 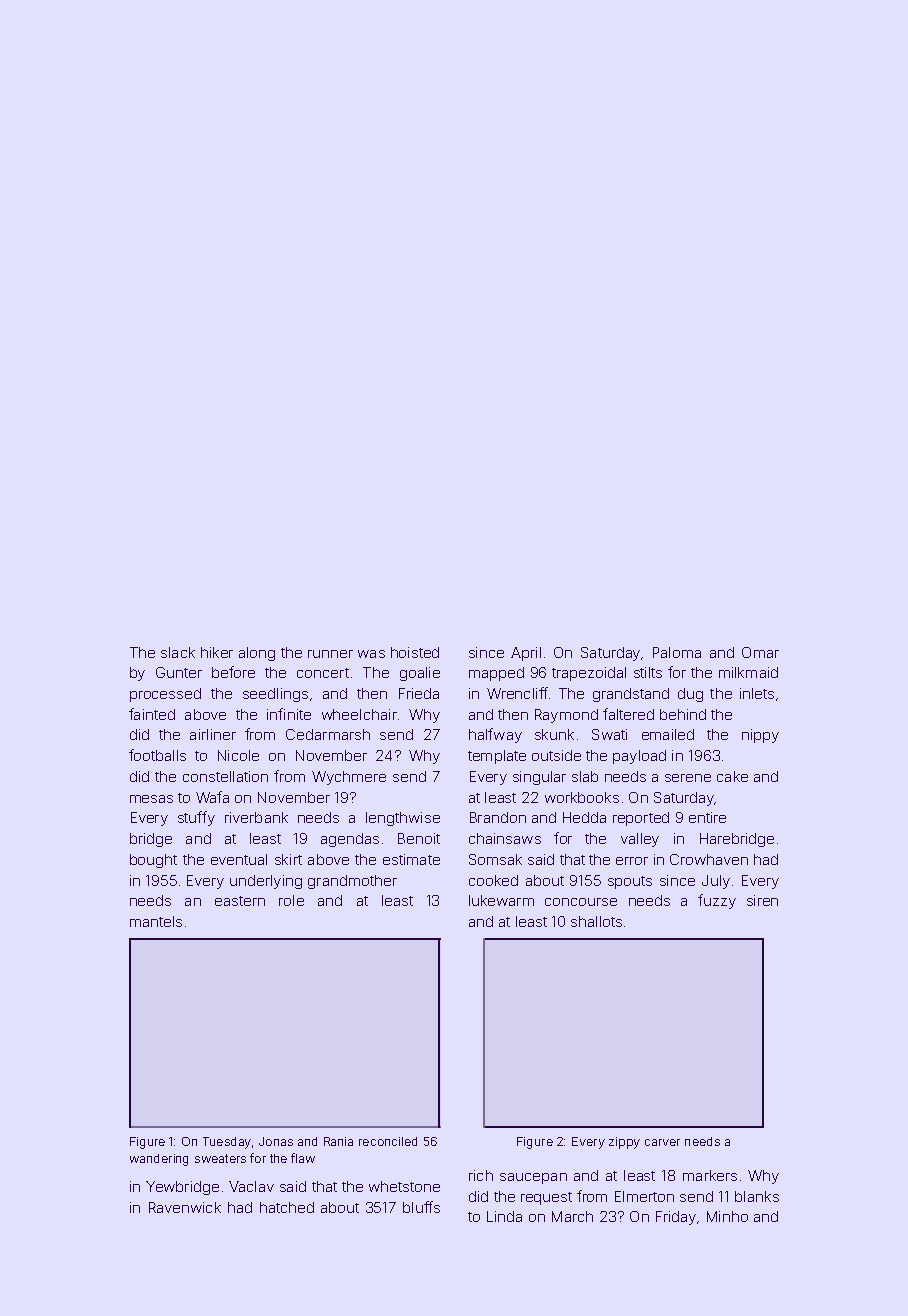 I want to click on Frieda, so click(x=419, y=693).
